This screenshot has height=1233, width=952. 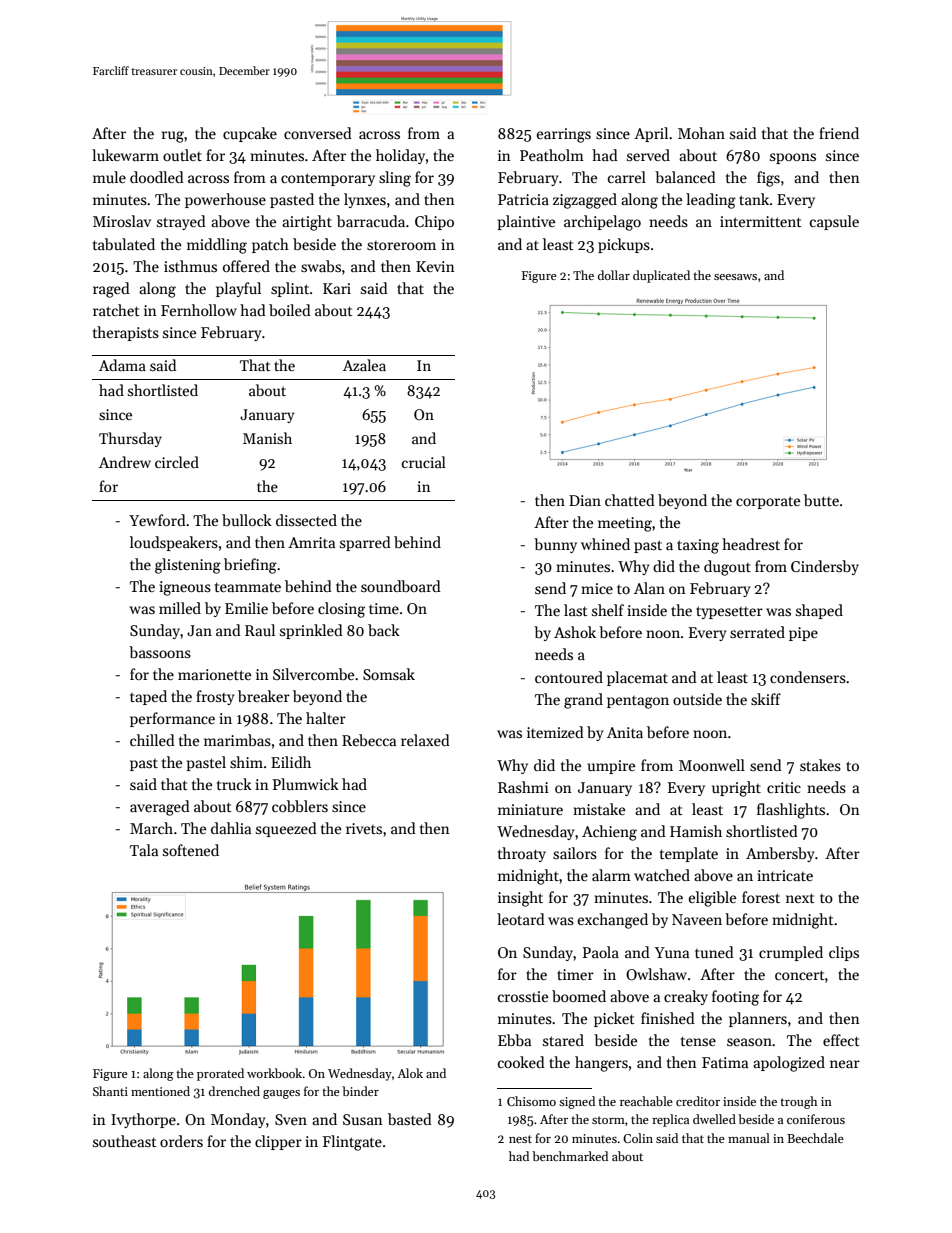 What do you see at coordinates (698, 546) in the screenshot?
I see `taxing` at bounding box center [698, 546].
